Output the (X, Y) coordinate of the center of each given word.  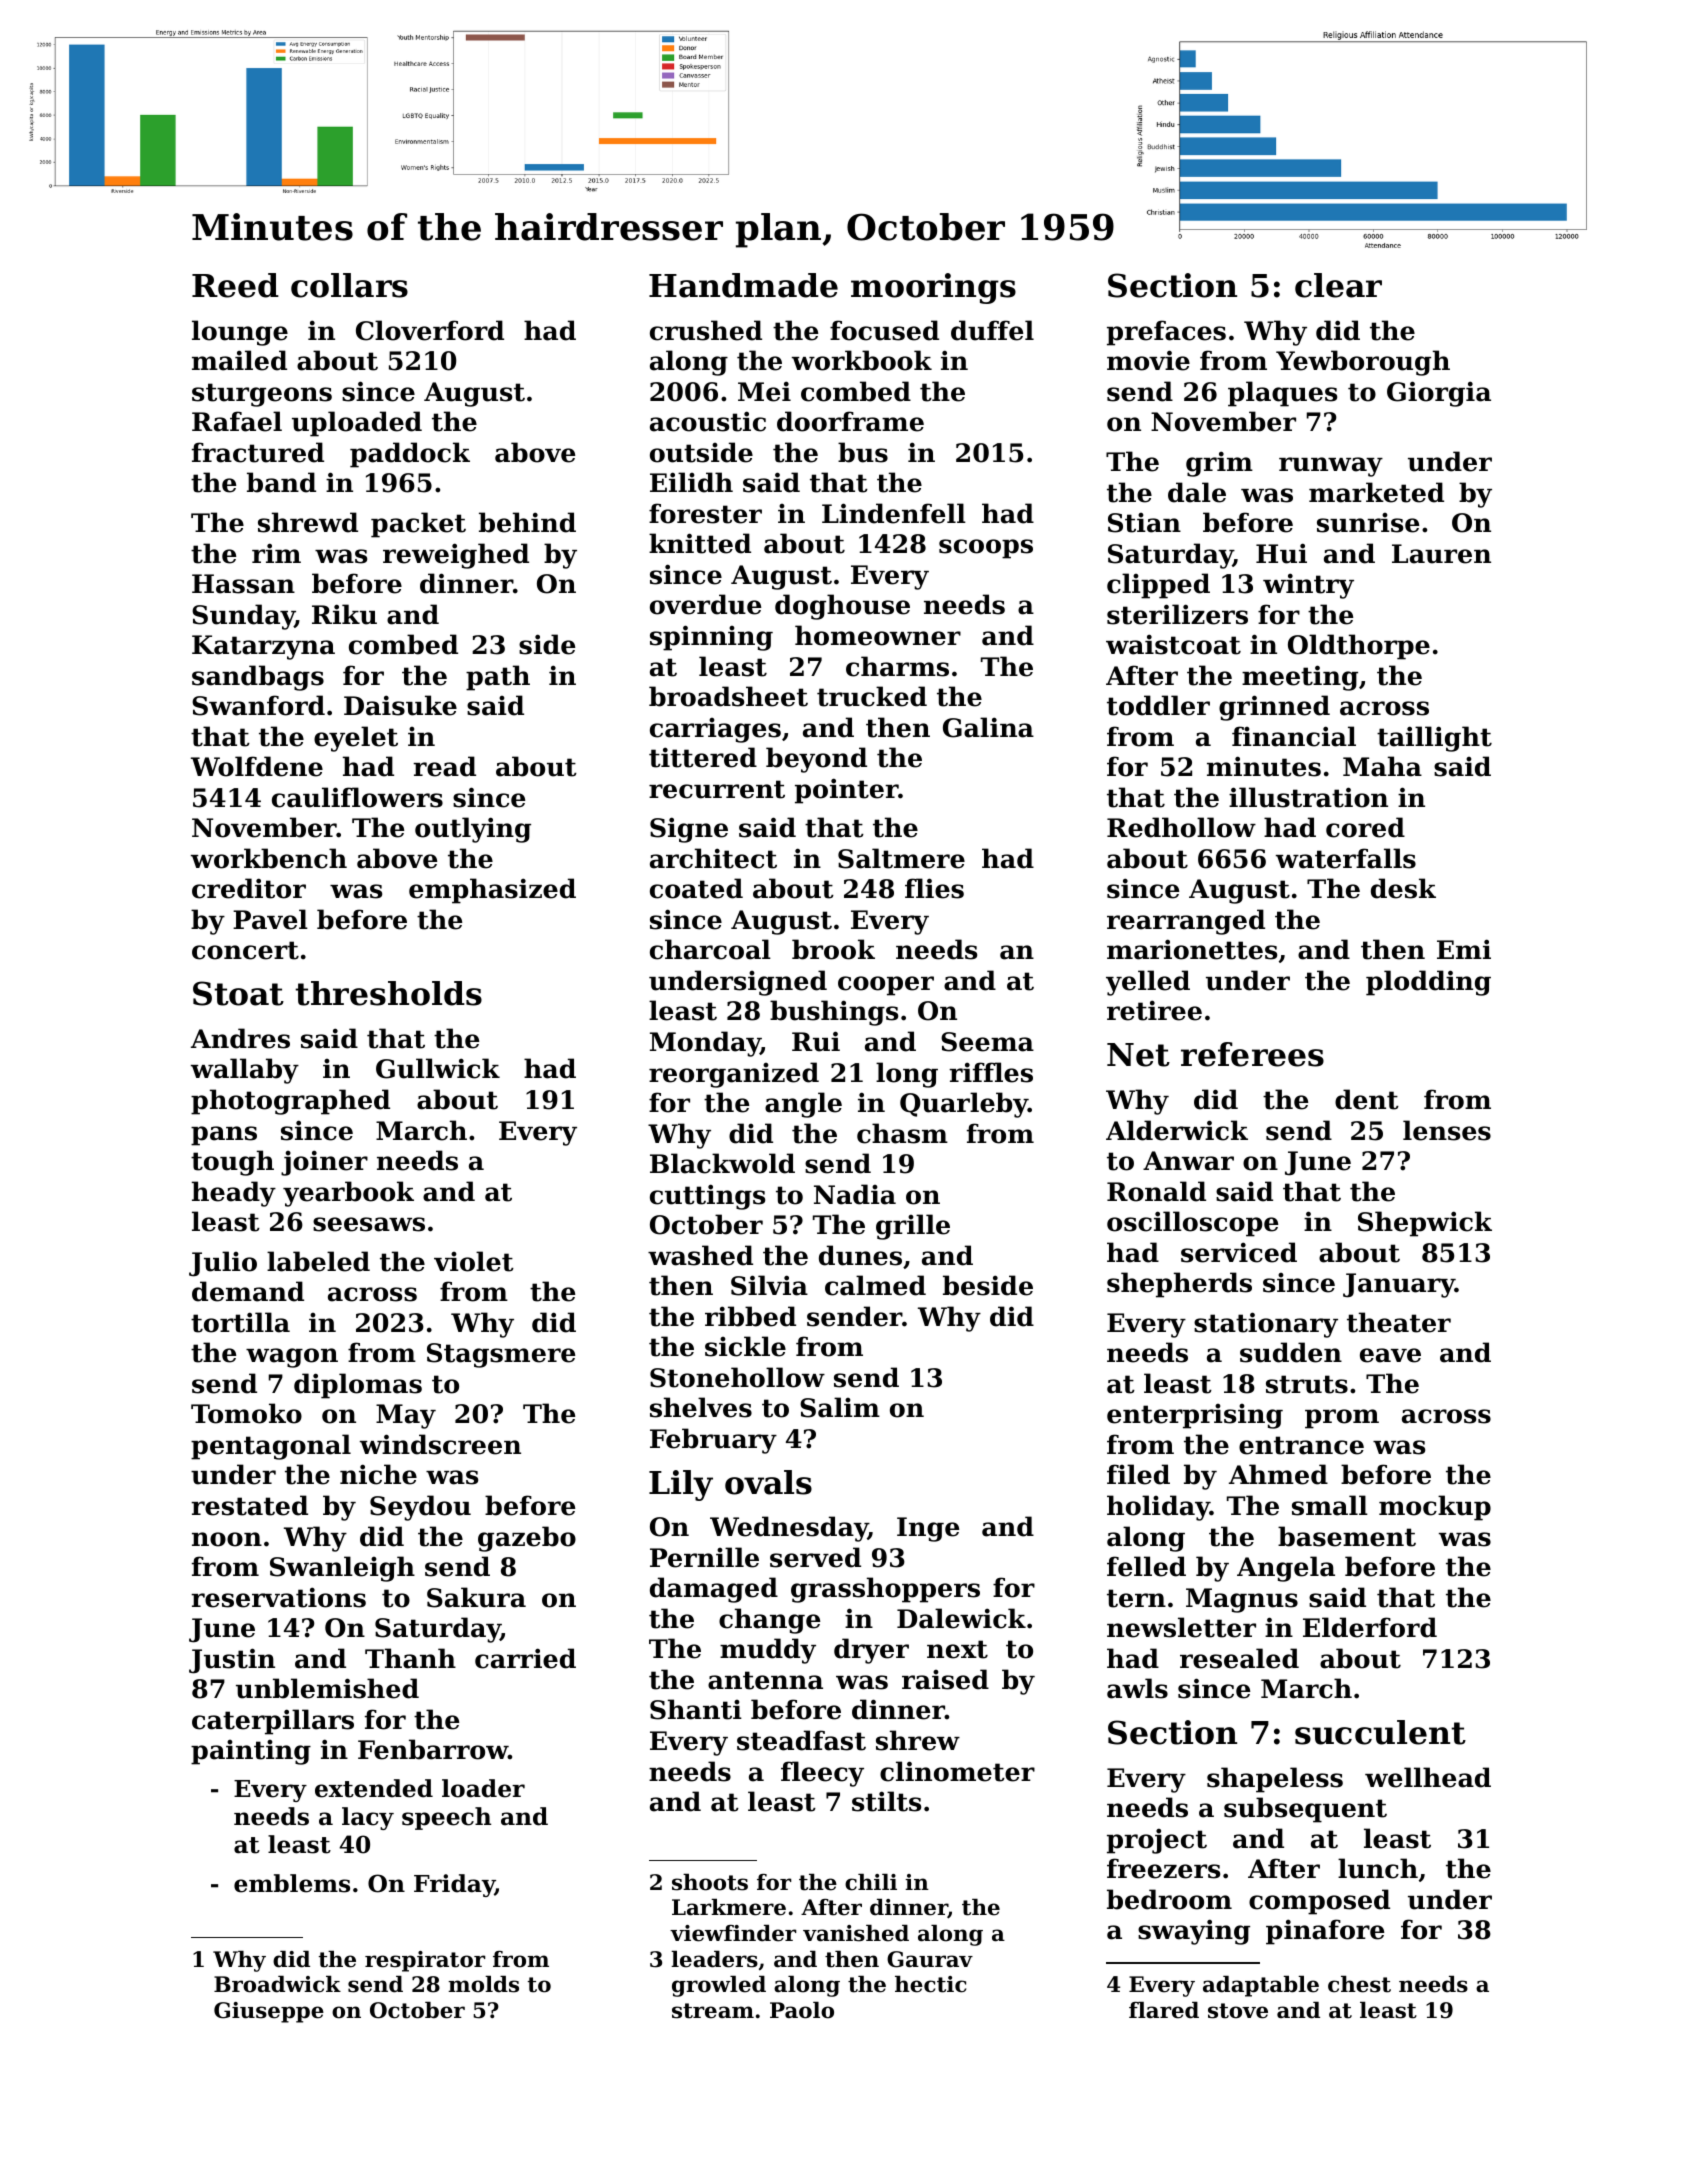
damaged (714, 1590)
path (498, 678)
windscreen (440, 1444)
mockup (1435, 1508)
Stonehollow (737, 1377)
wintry (1308, 586)
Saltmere (901, 858)
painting (251, 1752)
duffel (992, 330)
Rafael (237, 421)
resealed (1239, 1658)
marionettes (1192, 949)
